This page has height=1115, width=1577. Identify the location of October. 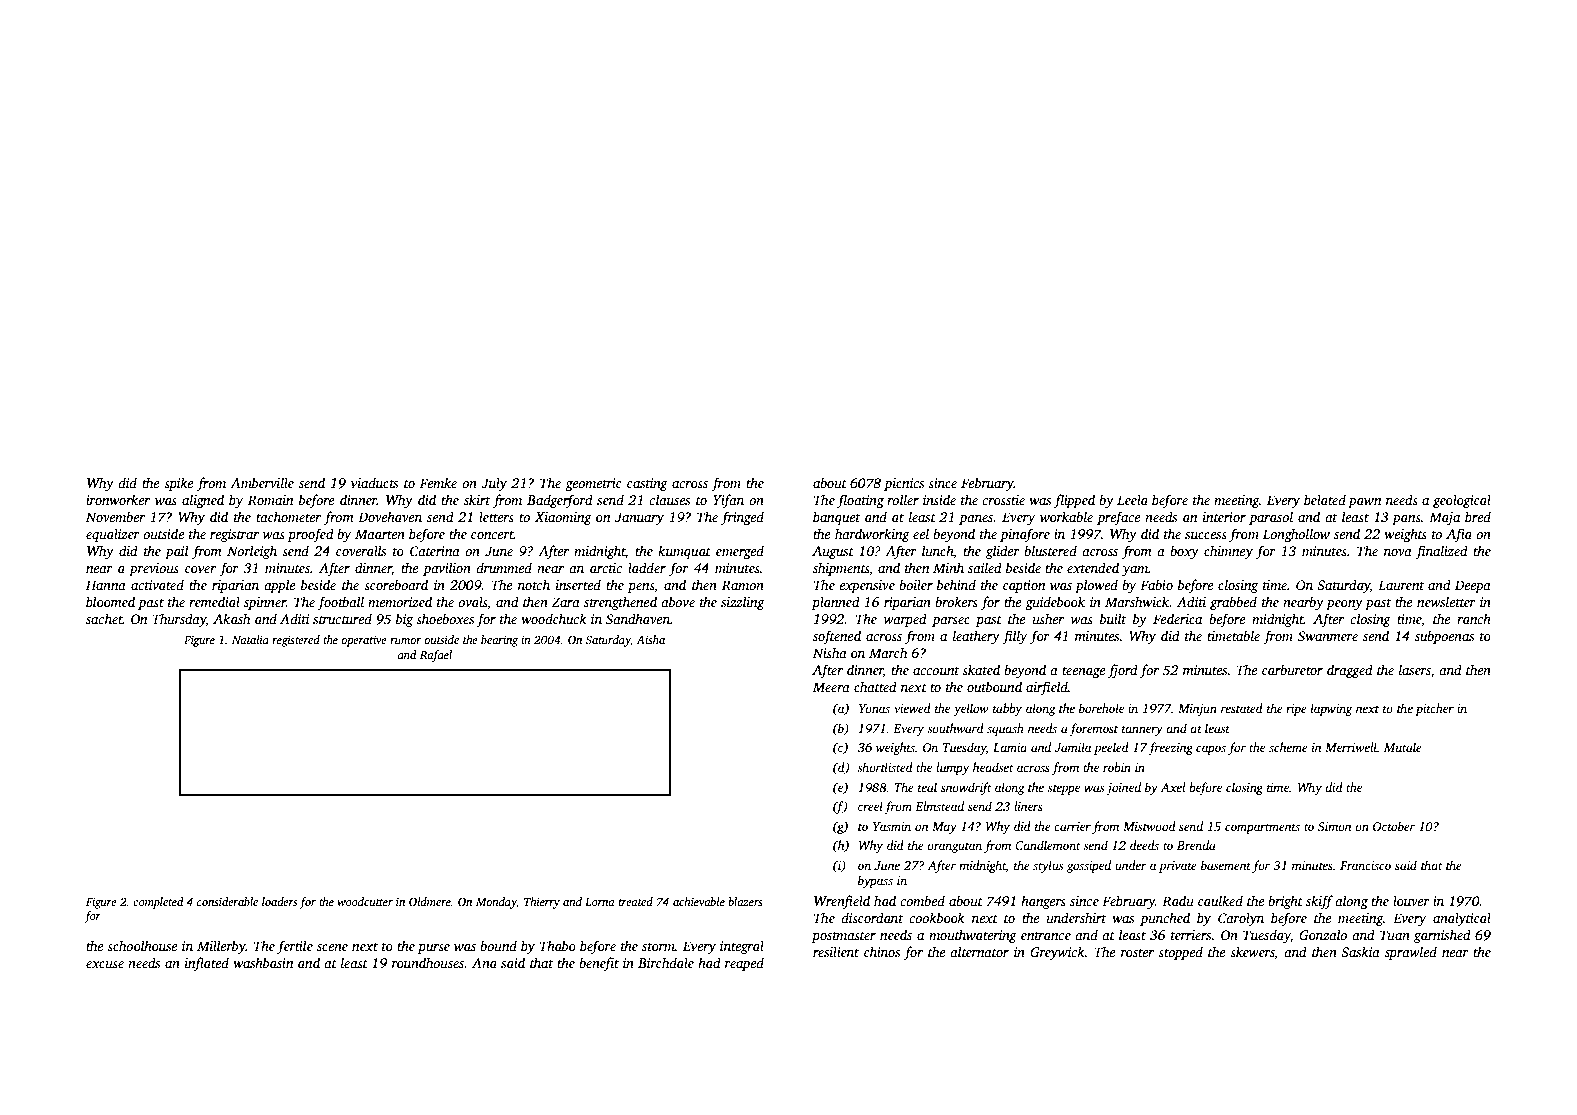
(1394, 826).
